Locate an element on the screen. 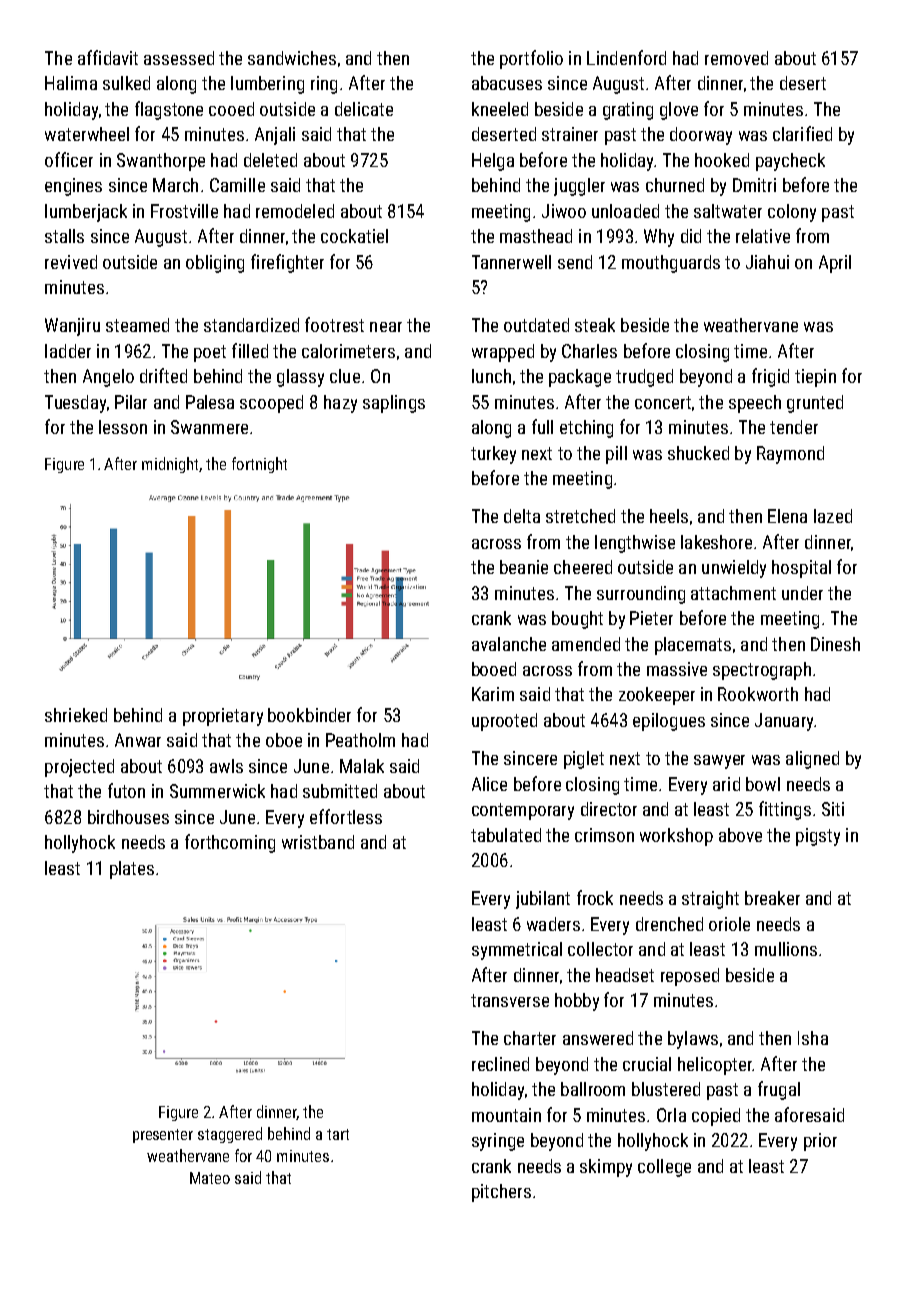  wristband is located at coordinates (318, 842).
